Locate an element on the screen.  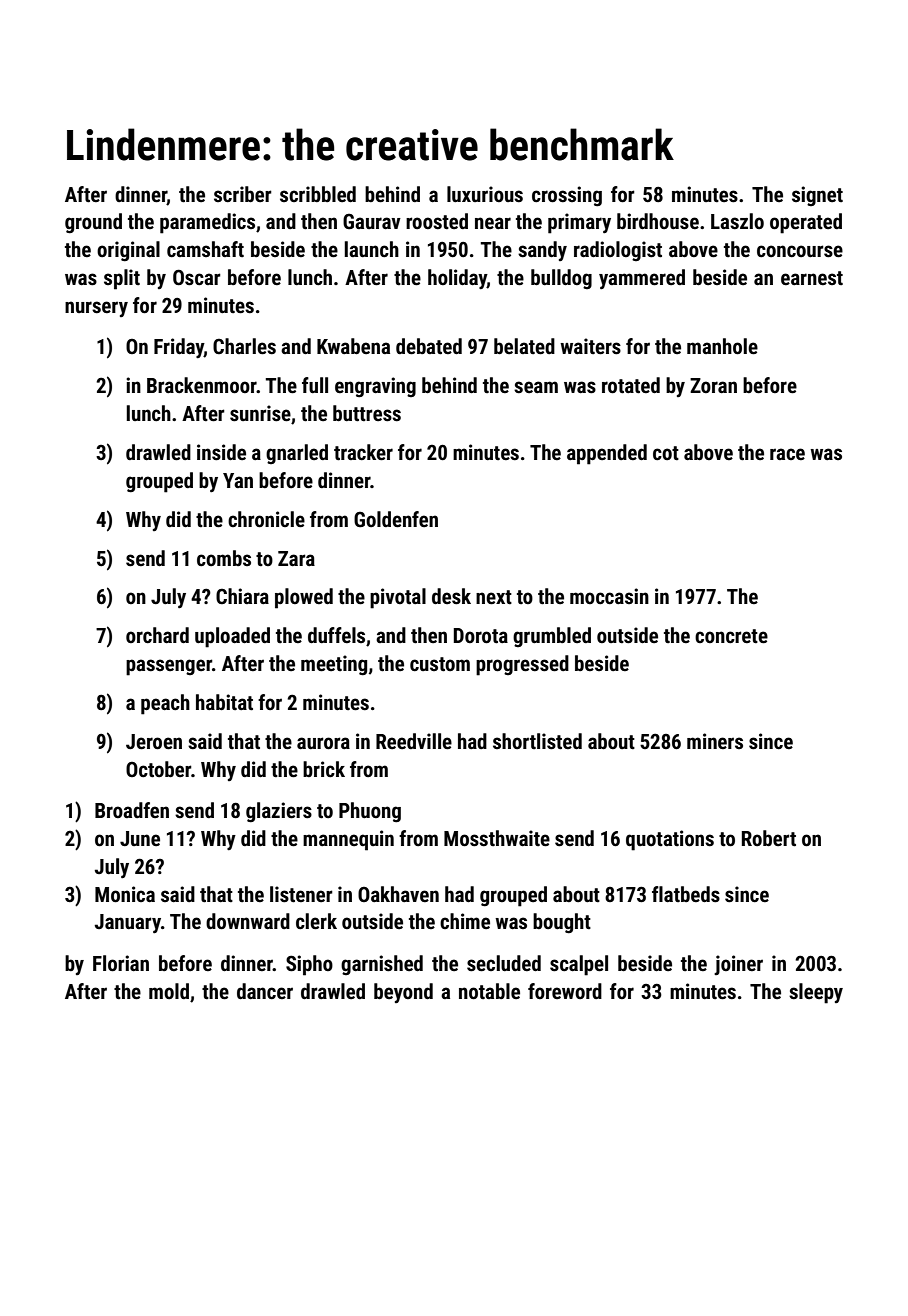
peach is located at coordinates (165, 704).
